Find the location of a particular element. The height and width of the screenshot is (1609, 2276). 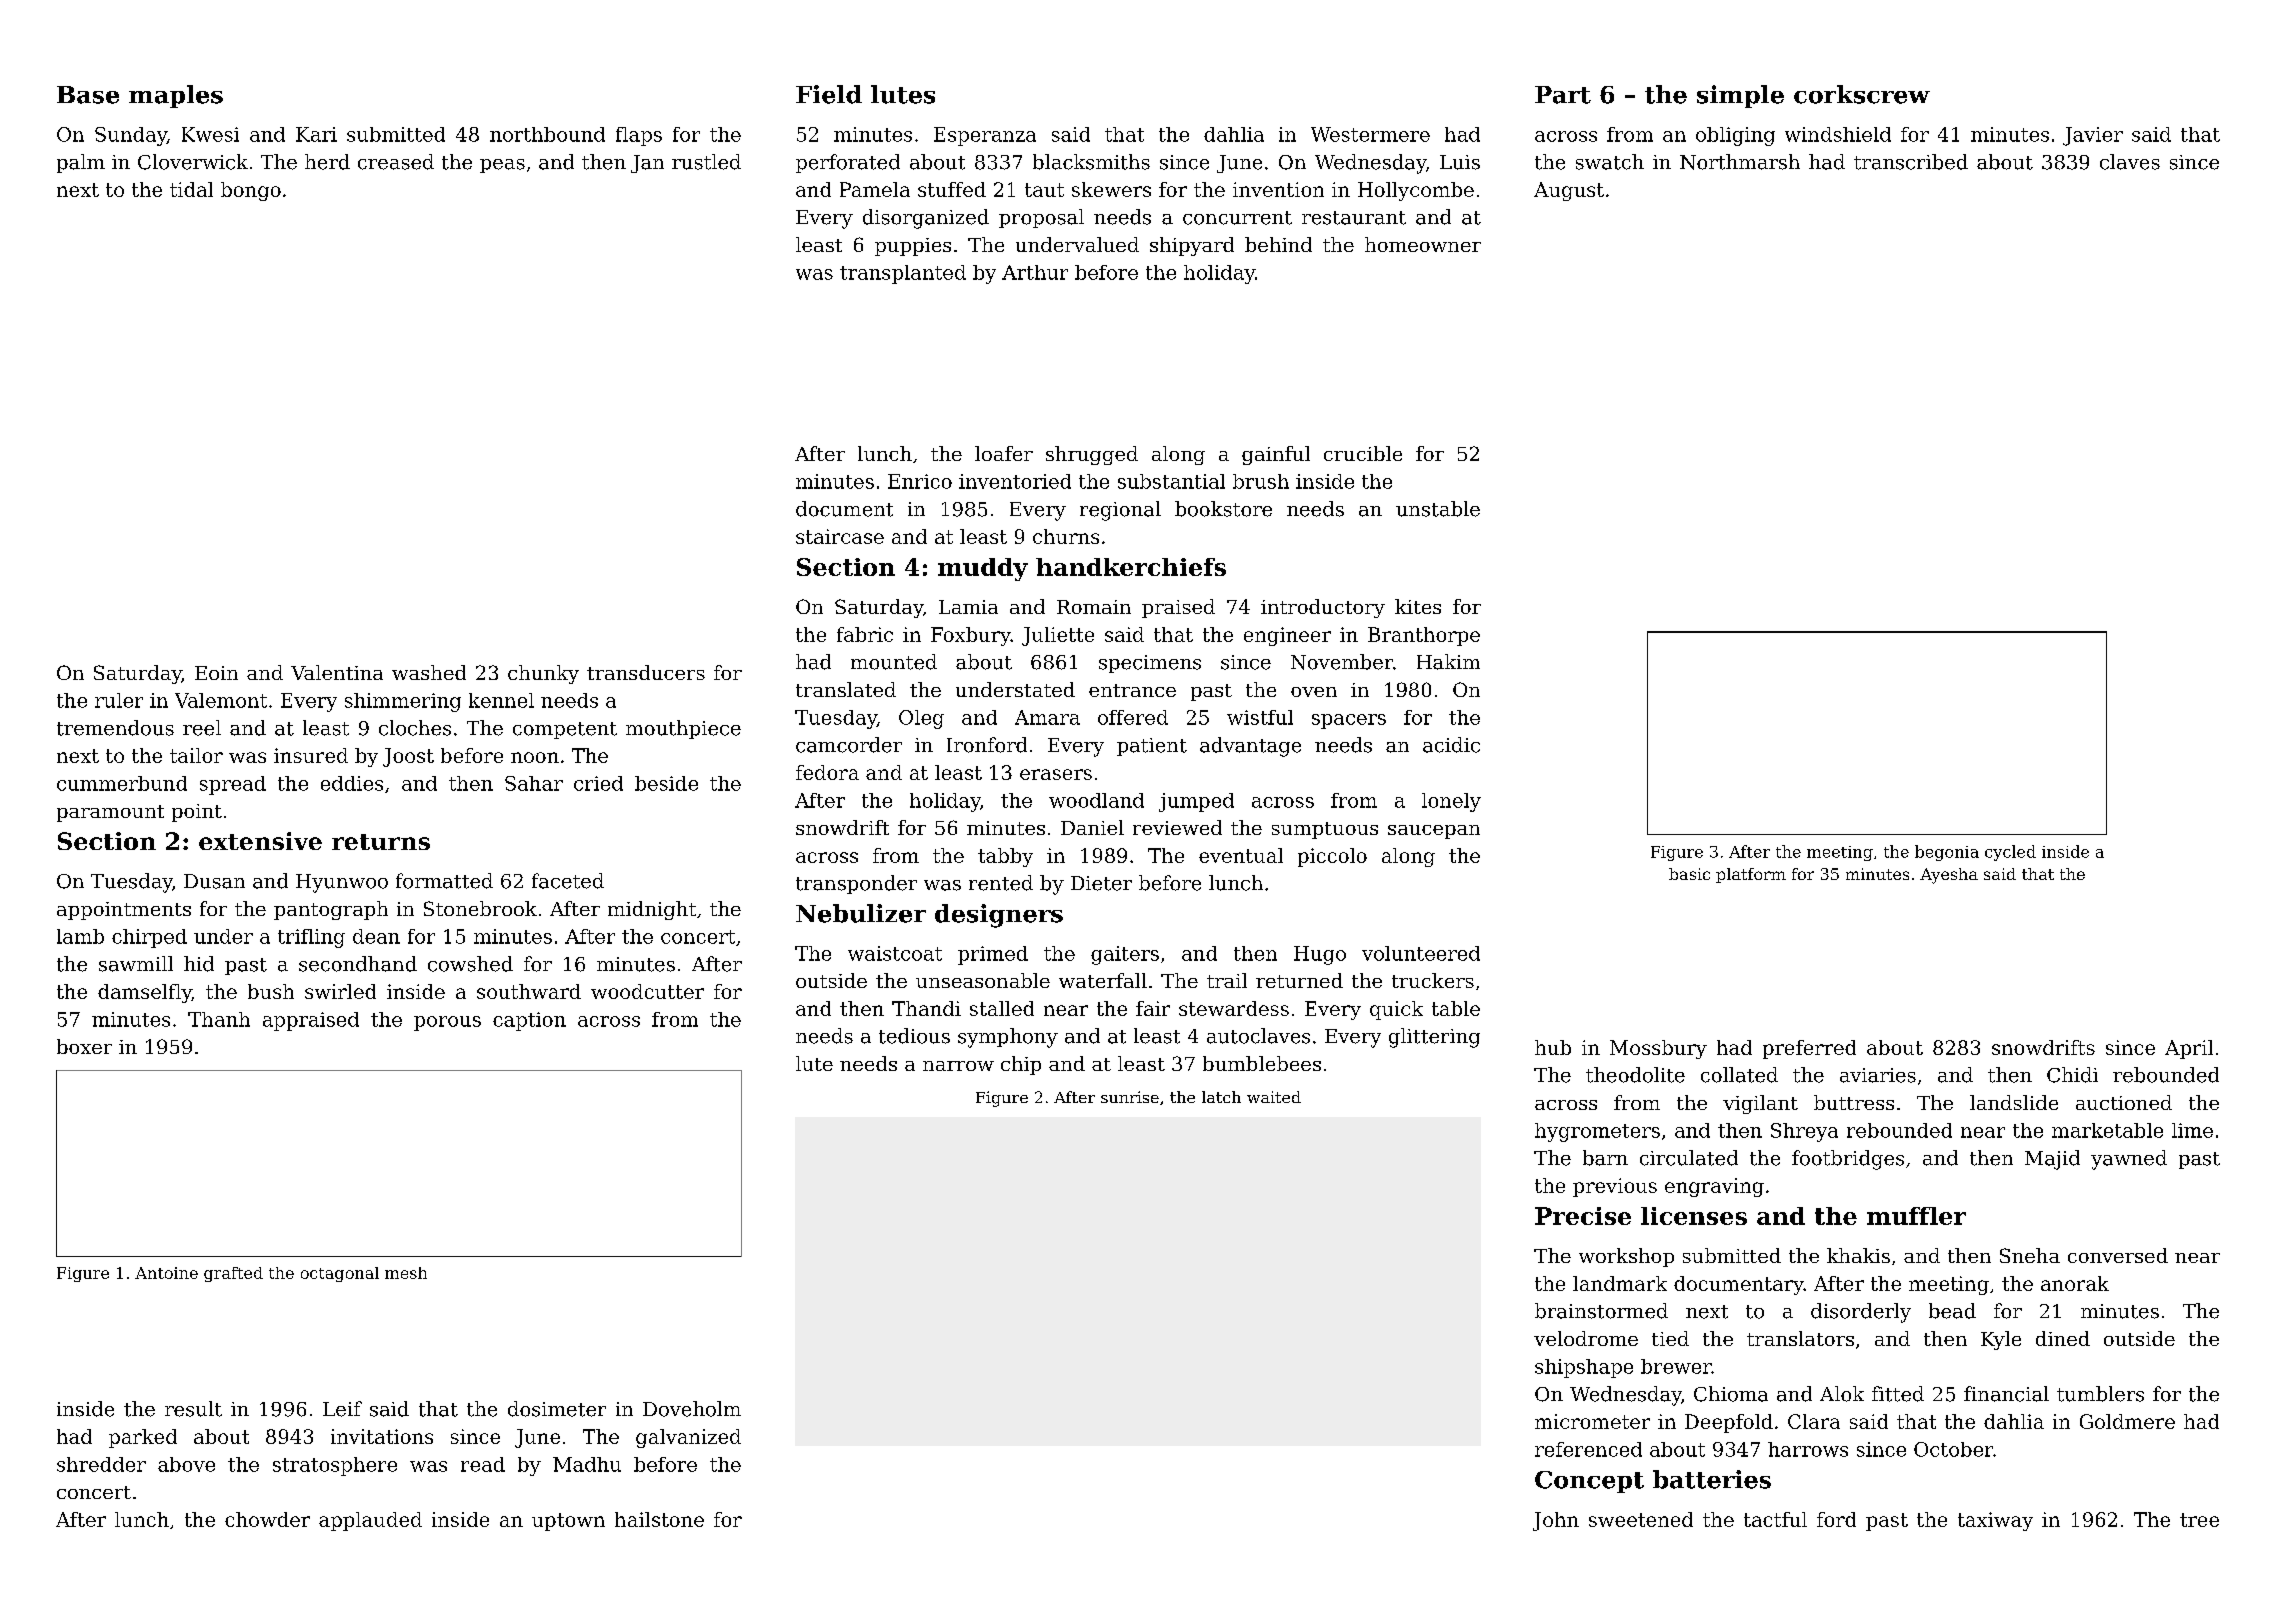

transcribed is located at coordinates (1911, 162).
